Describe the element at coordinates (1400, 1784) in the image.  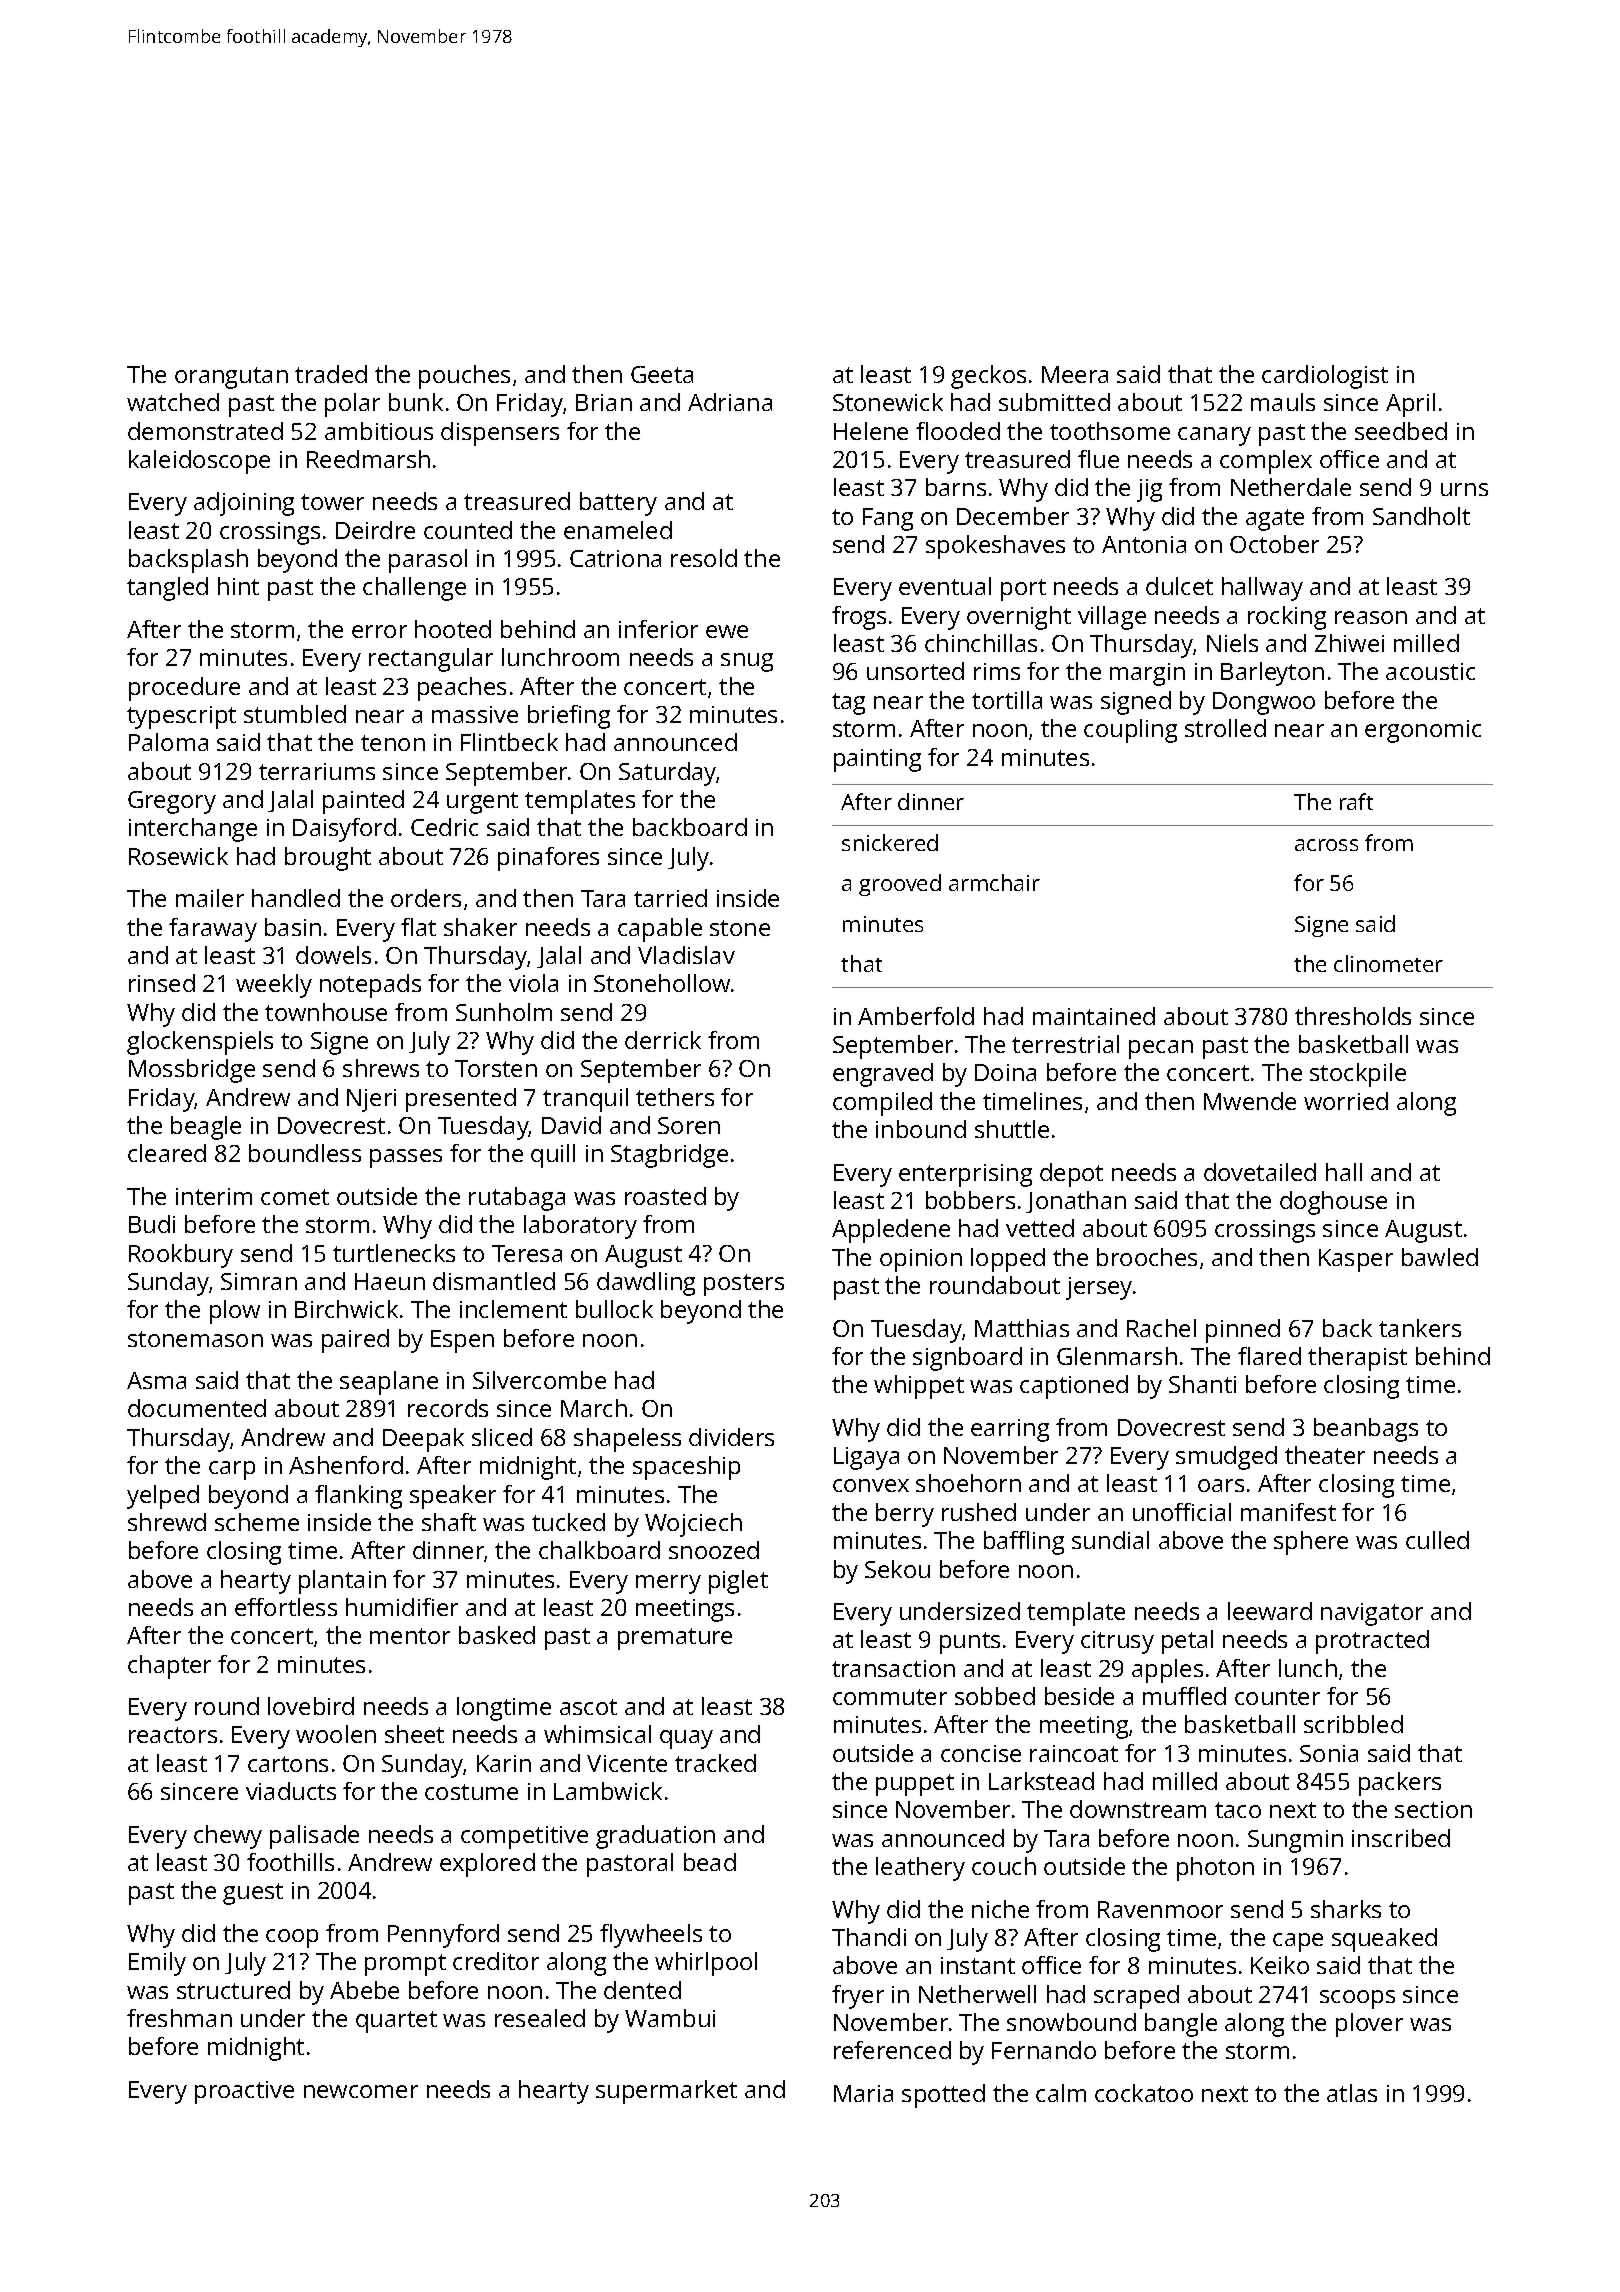
I see `packers` at that location.
